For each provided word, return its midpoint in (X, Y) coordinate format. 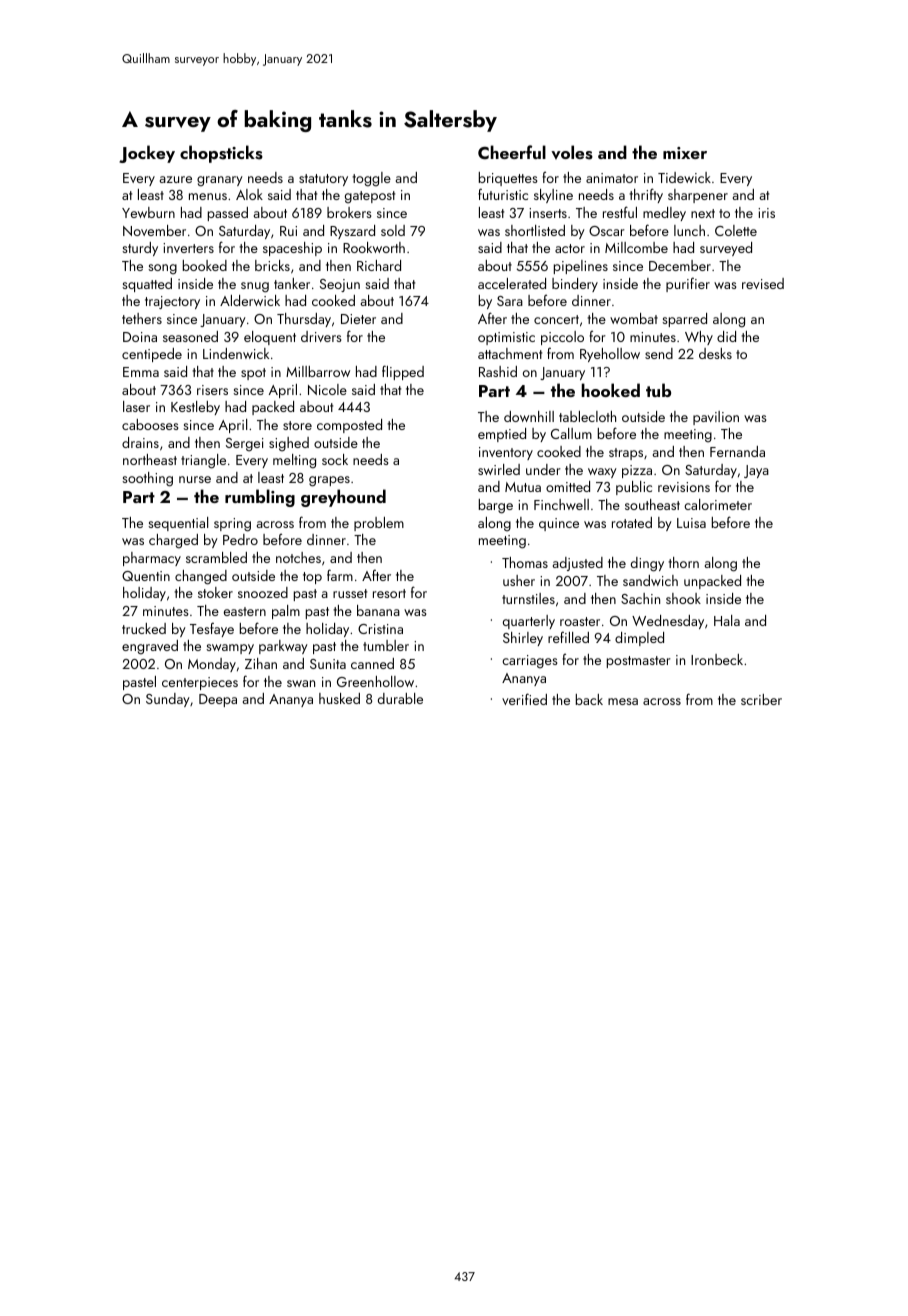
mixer (685, 153)
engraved (150, 647)
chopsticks (221, 154)
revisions (684, 487)
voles (572, 152)
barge (496, 506)
